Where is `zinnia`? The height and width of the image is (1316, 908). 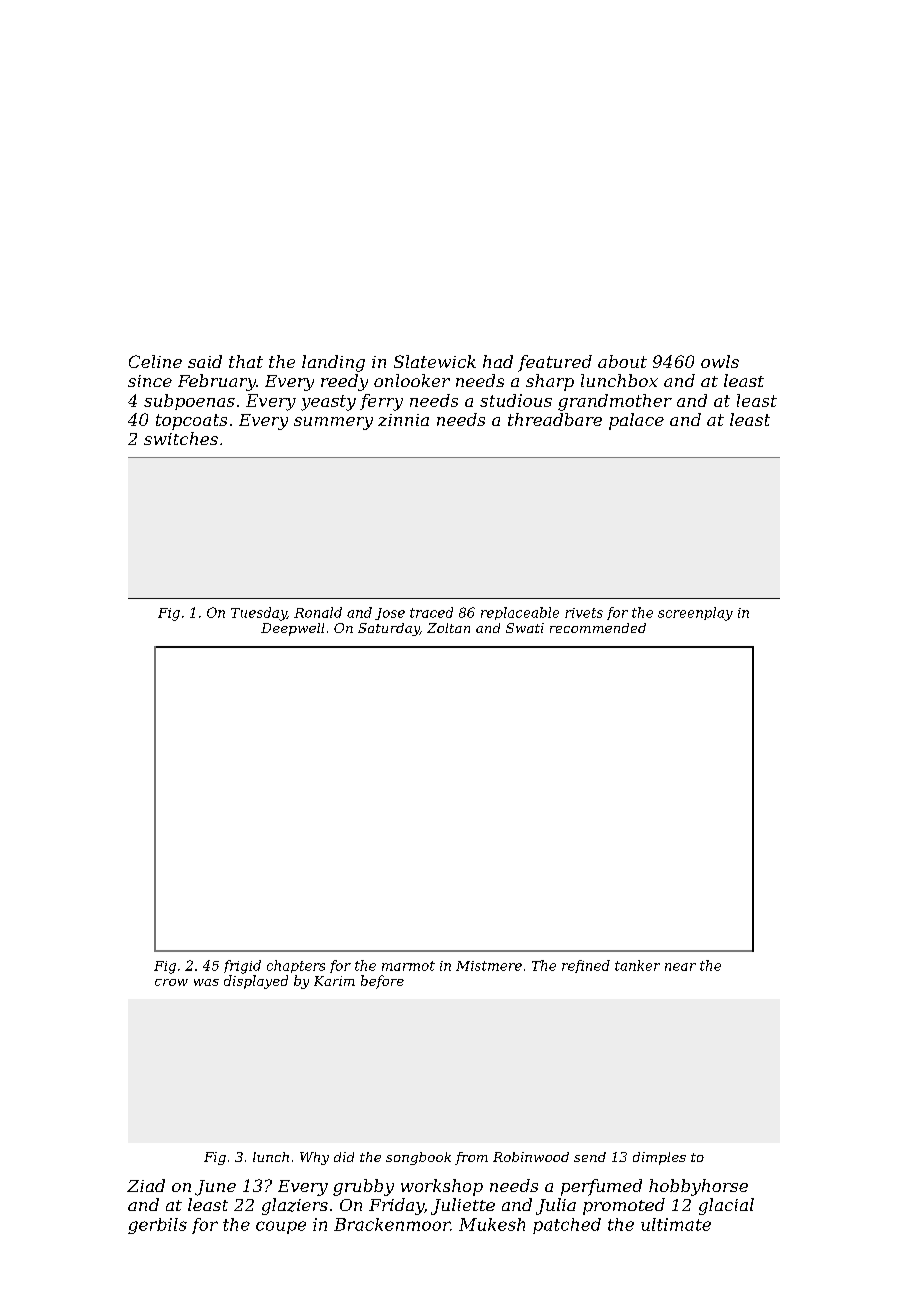
zinnia is located at coordinates (403, 420).
